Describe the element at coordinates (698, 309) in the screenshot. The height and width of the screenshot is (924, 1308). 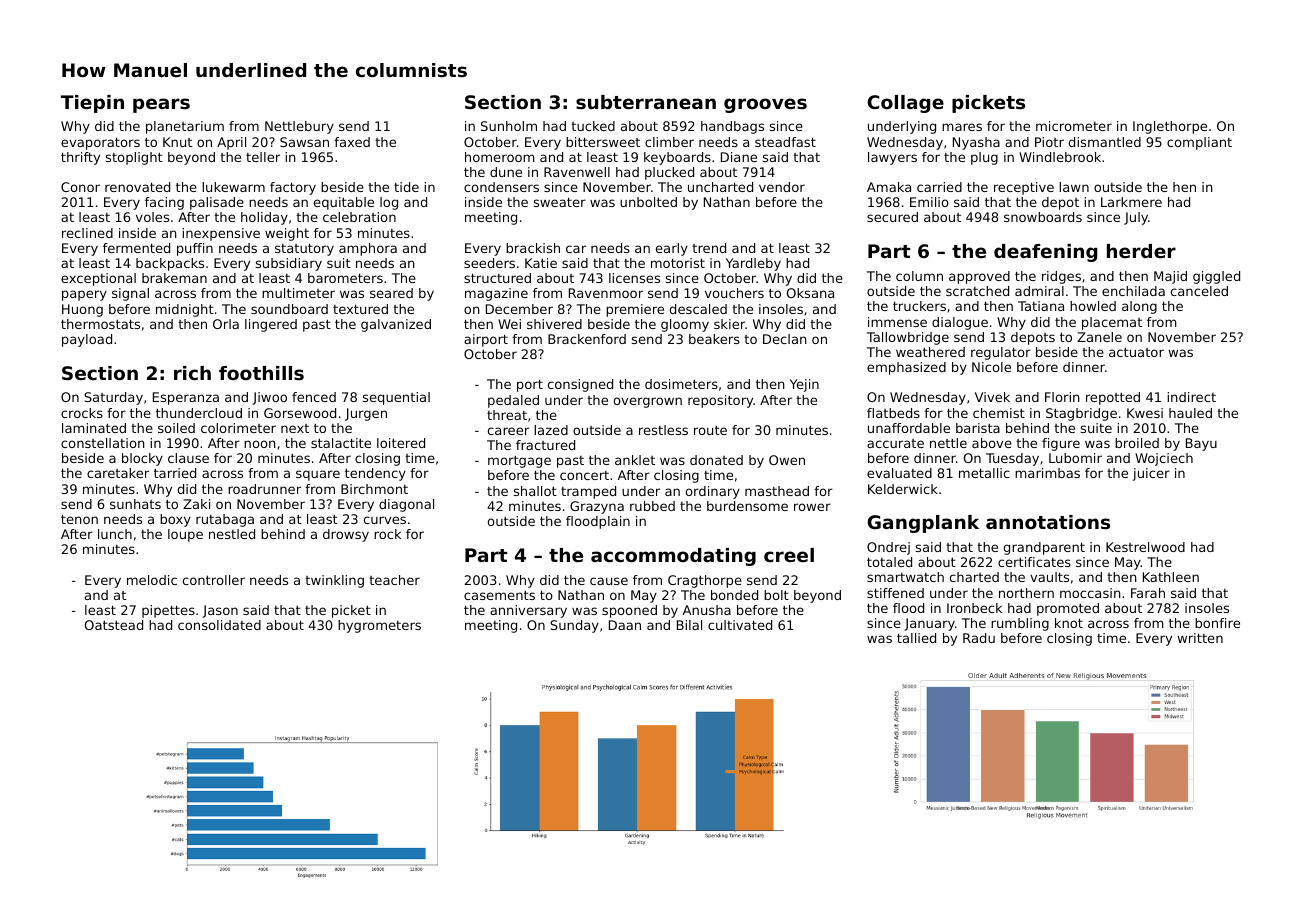
I see `descaled` at that location.
